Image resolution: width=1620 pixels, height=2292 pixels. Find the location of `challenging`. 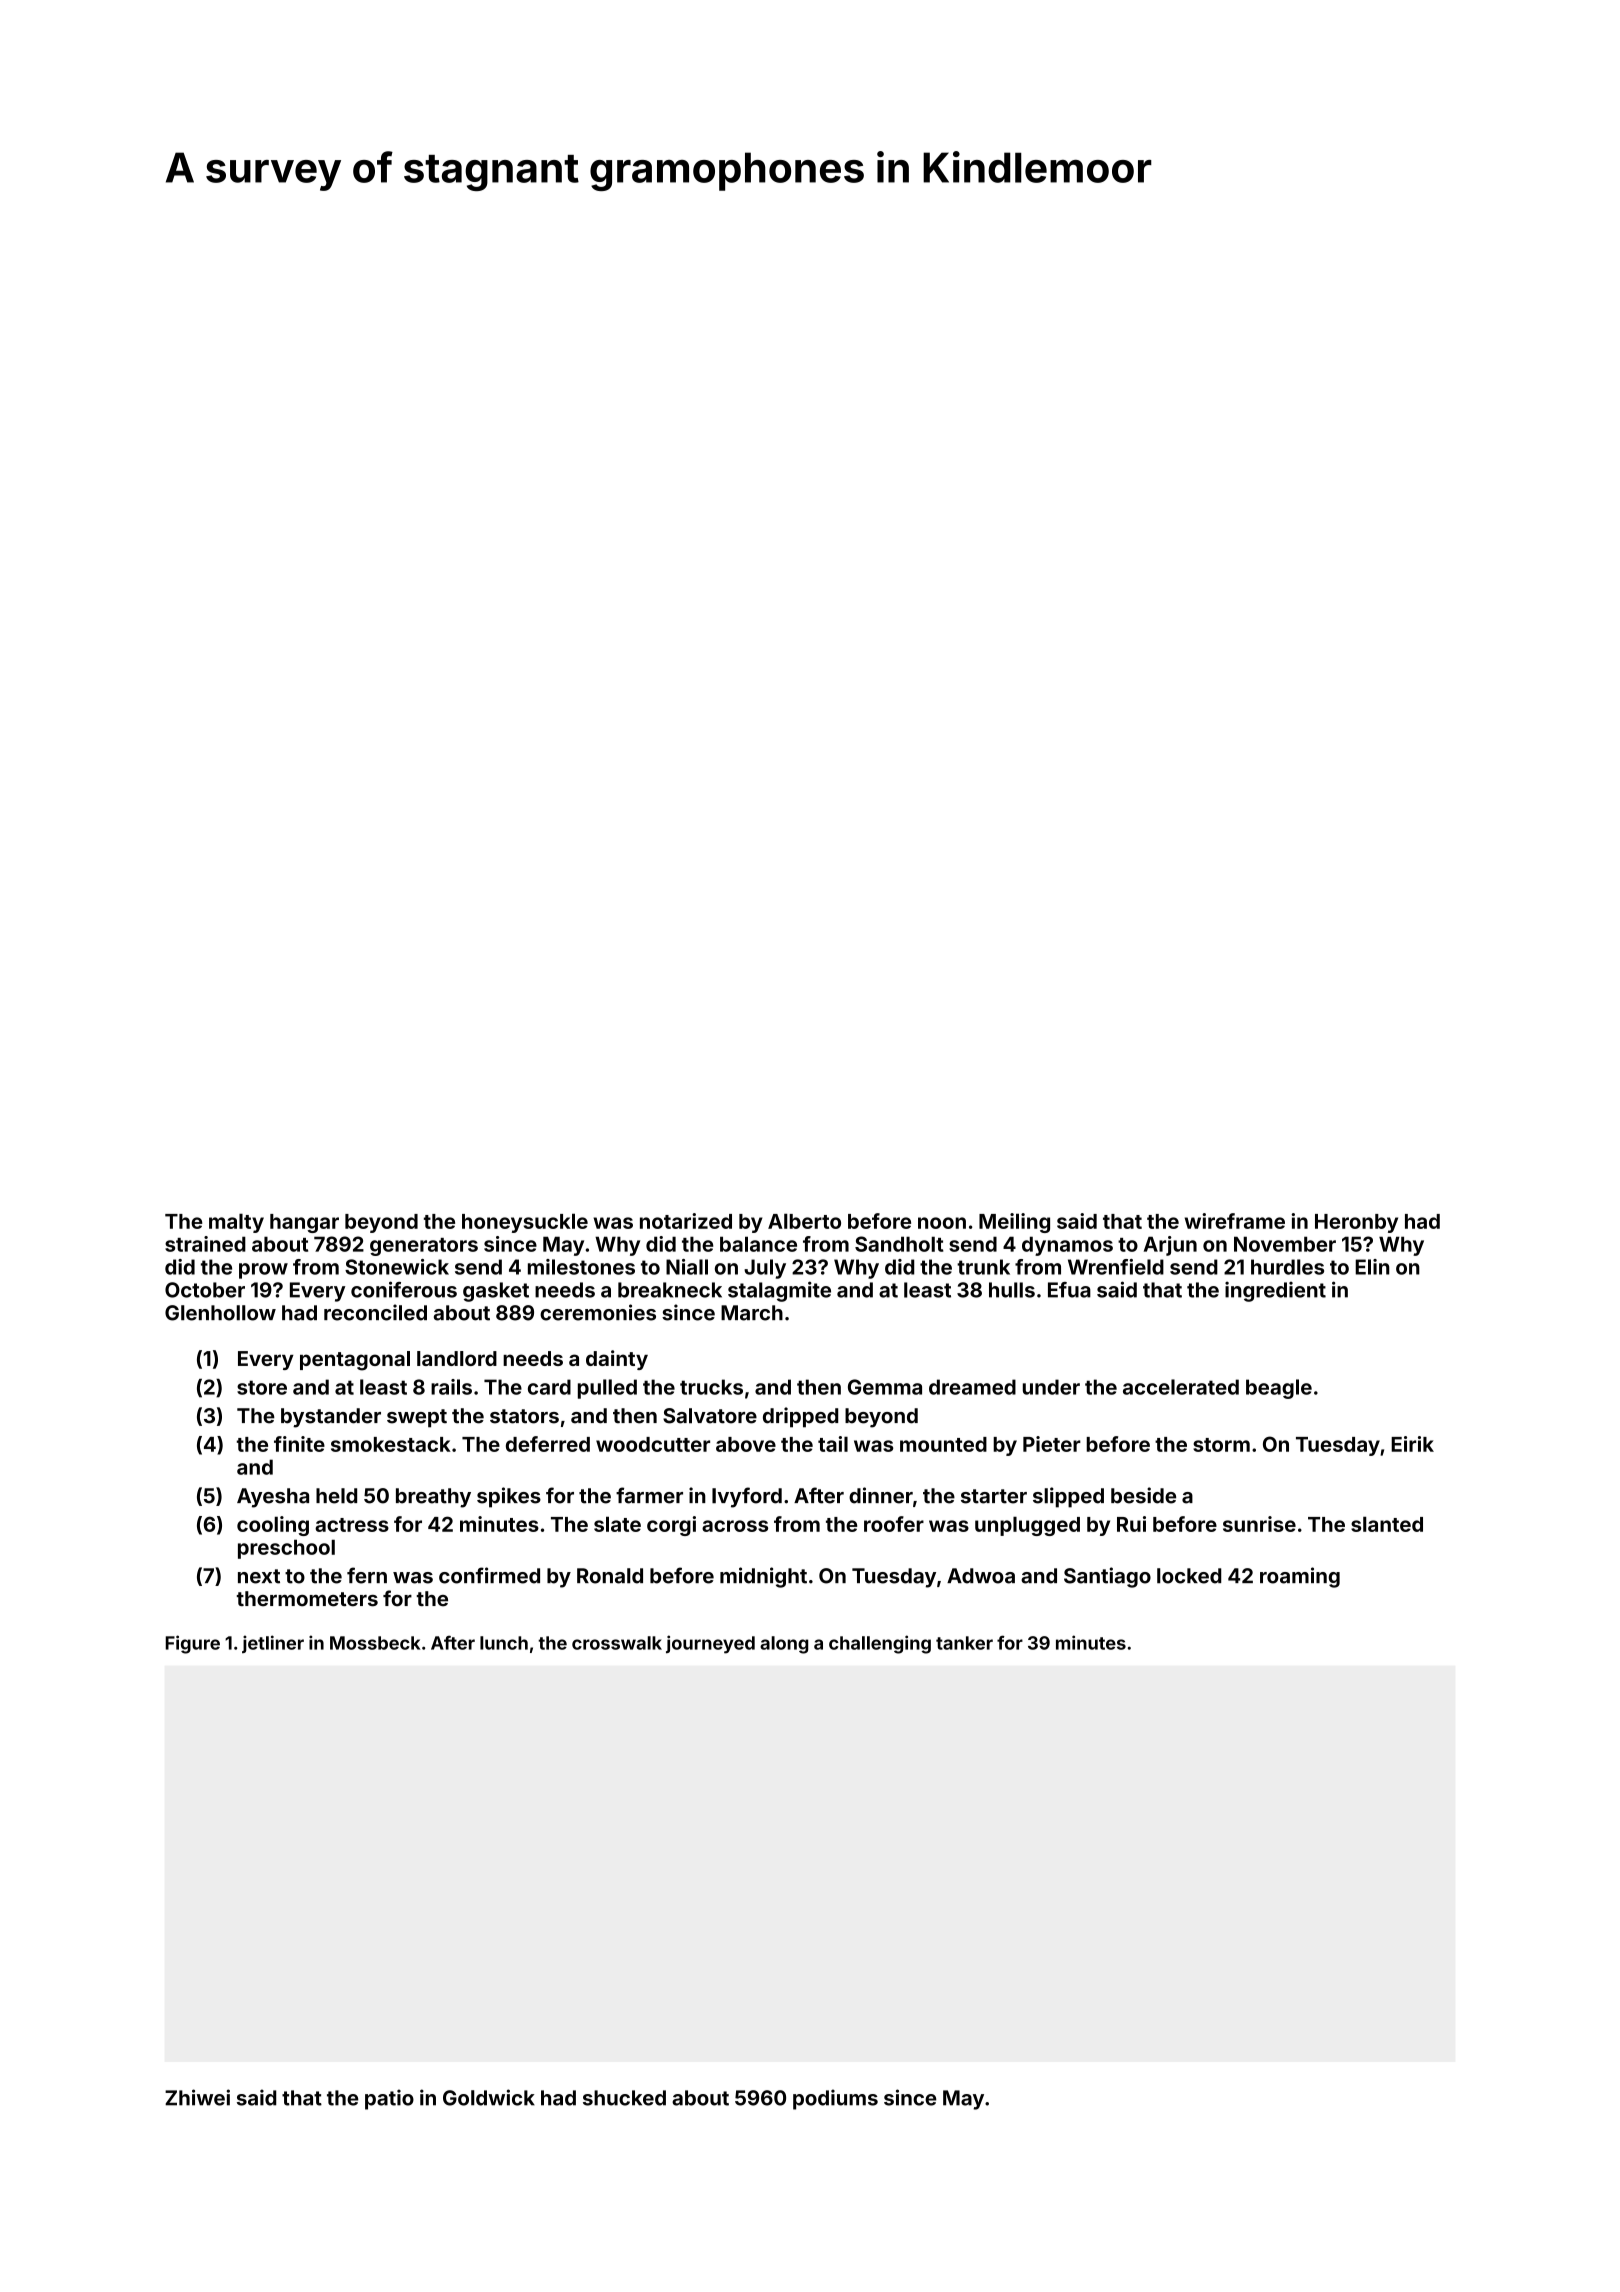

challenging is located at coordinates (880, 1644).
